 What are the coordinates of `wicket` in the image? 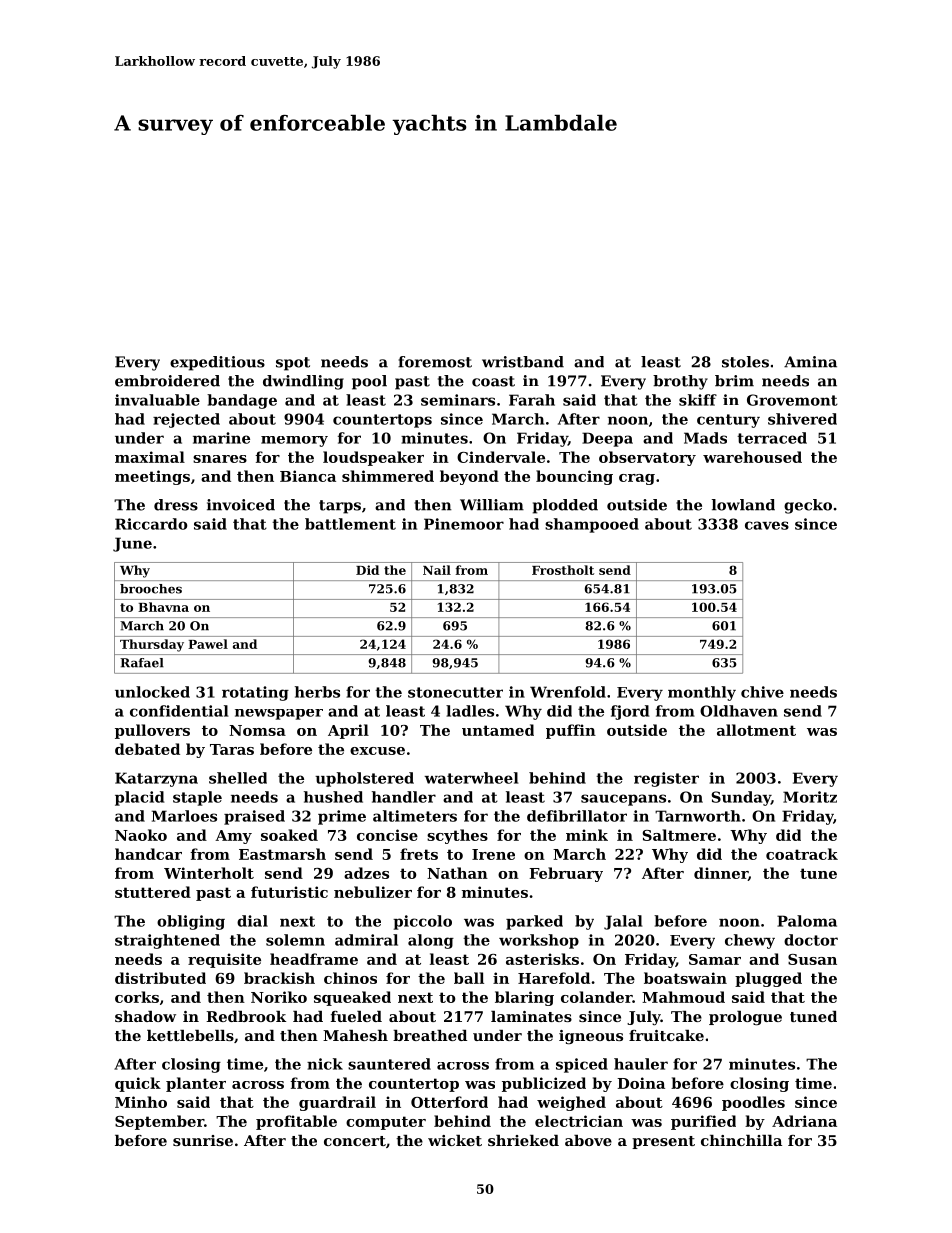 It's located at (455, 1140).
